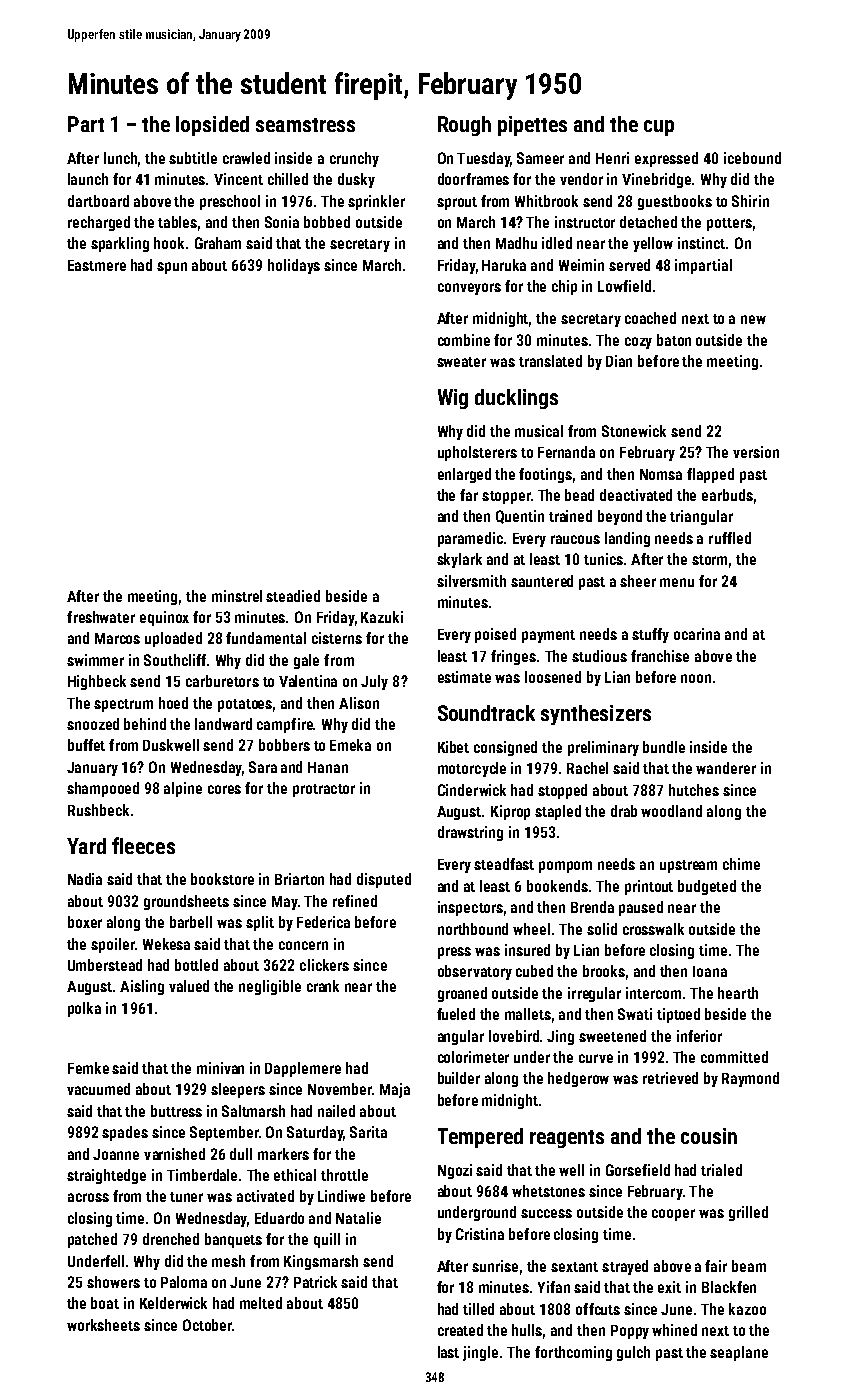 This image has width=849, height=1400. Describe the element at coordinates (599, 656) in the image. I see `studious` at that location.
